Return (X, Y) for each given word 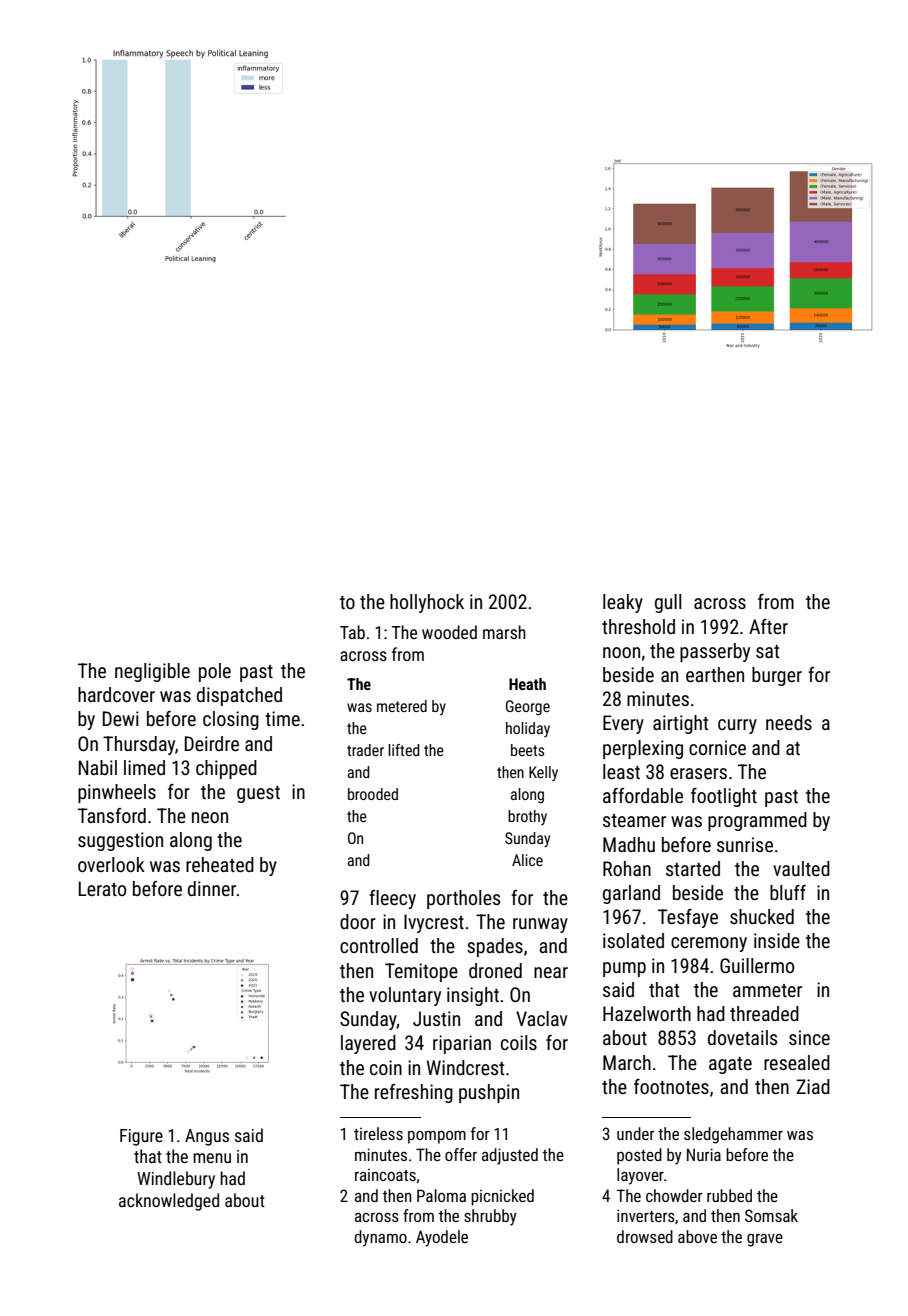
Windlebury (176, 1180)
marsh (504, 632)
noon (621, 652)
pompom (437, 1137)
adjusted (510, 1156)
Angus (207, 1137)
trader (365, 750)
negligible (152, 672)
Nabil (98, 767)
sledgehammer (733, 1135)
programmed (757, 821)
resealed (797, 1062)
